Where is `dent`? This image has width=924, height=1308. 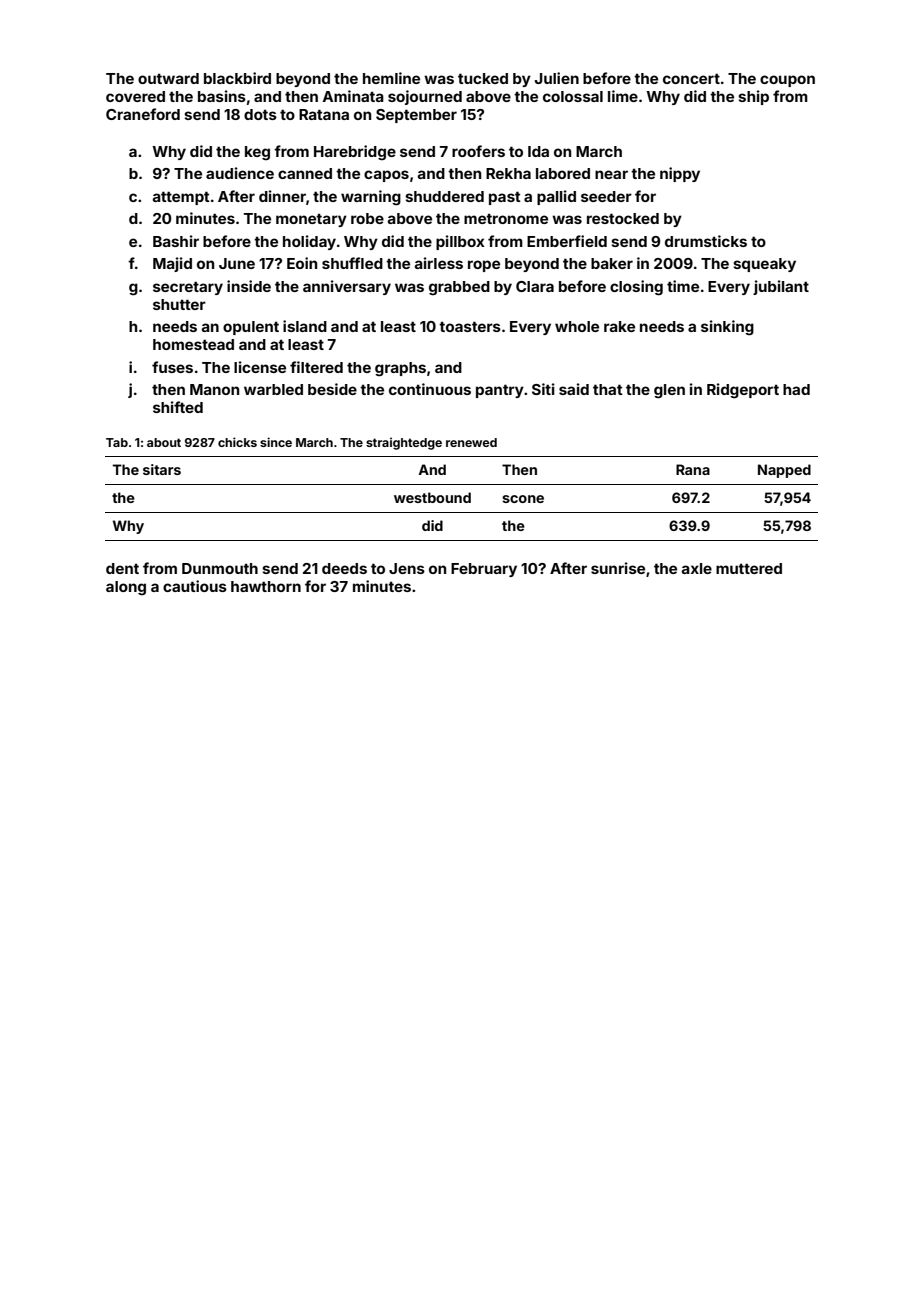
dent is located at coordinates (122, 568).
